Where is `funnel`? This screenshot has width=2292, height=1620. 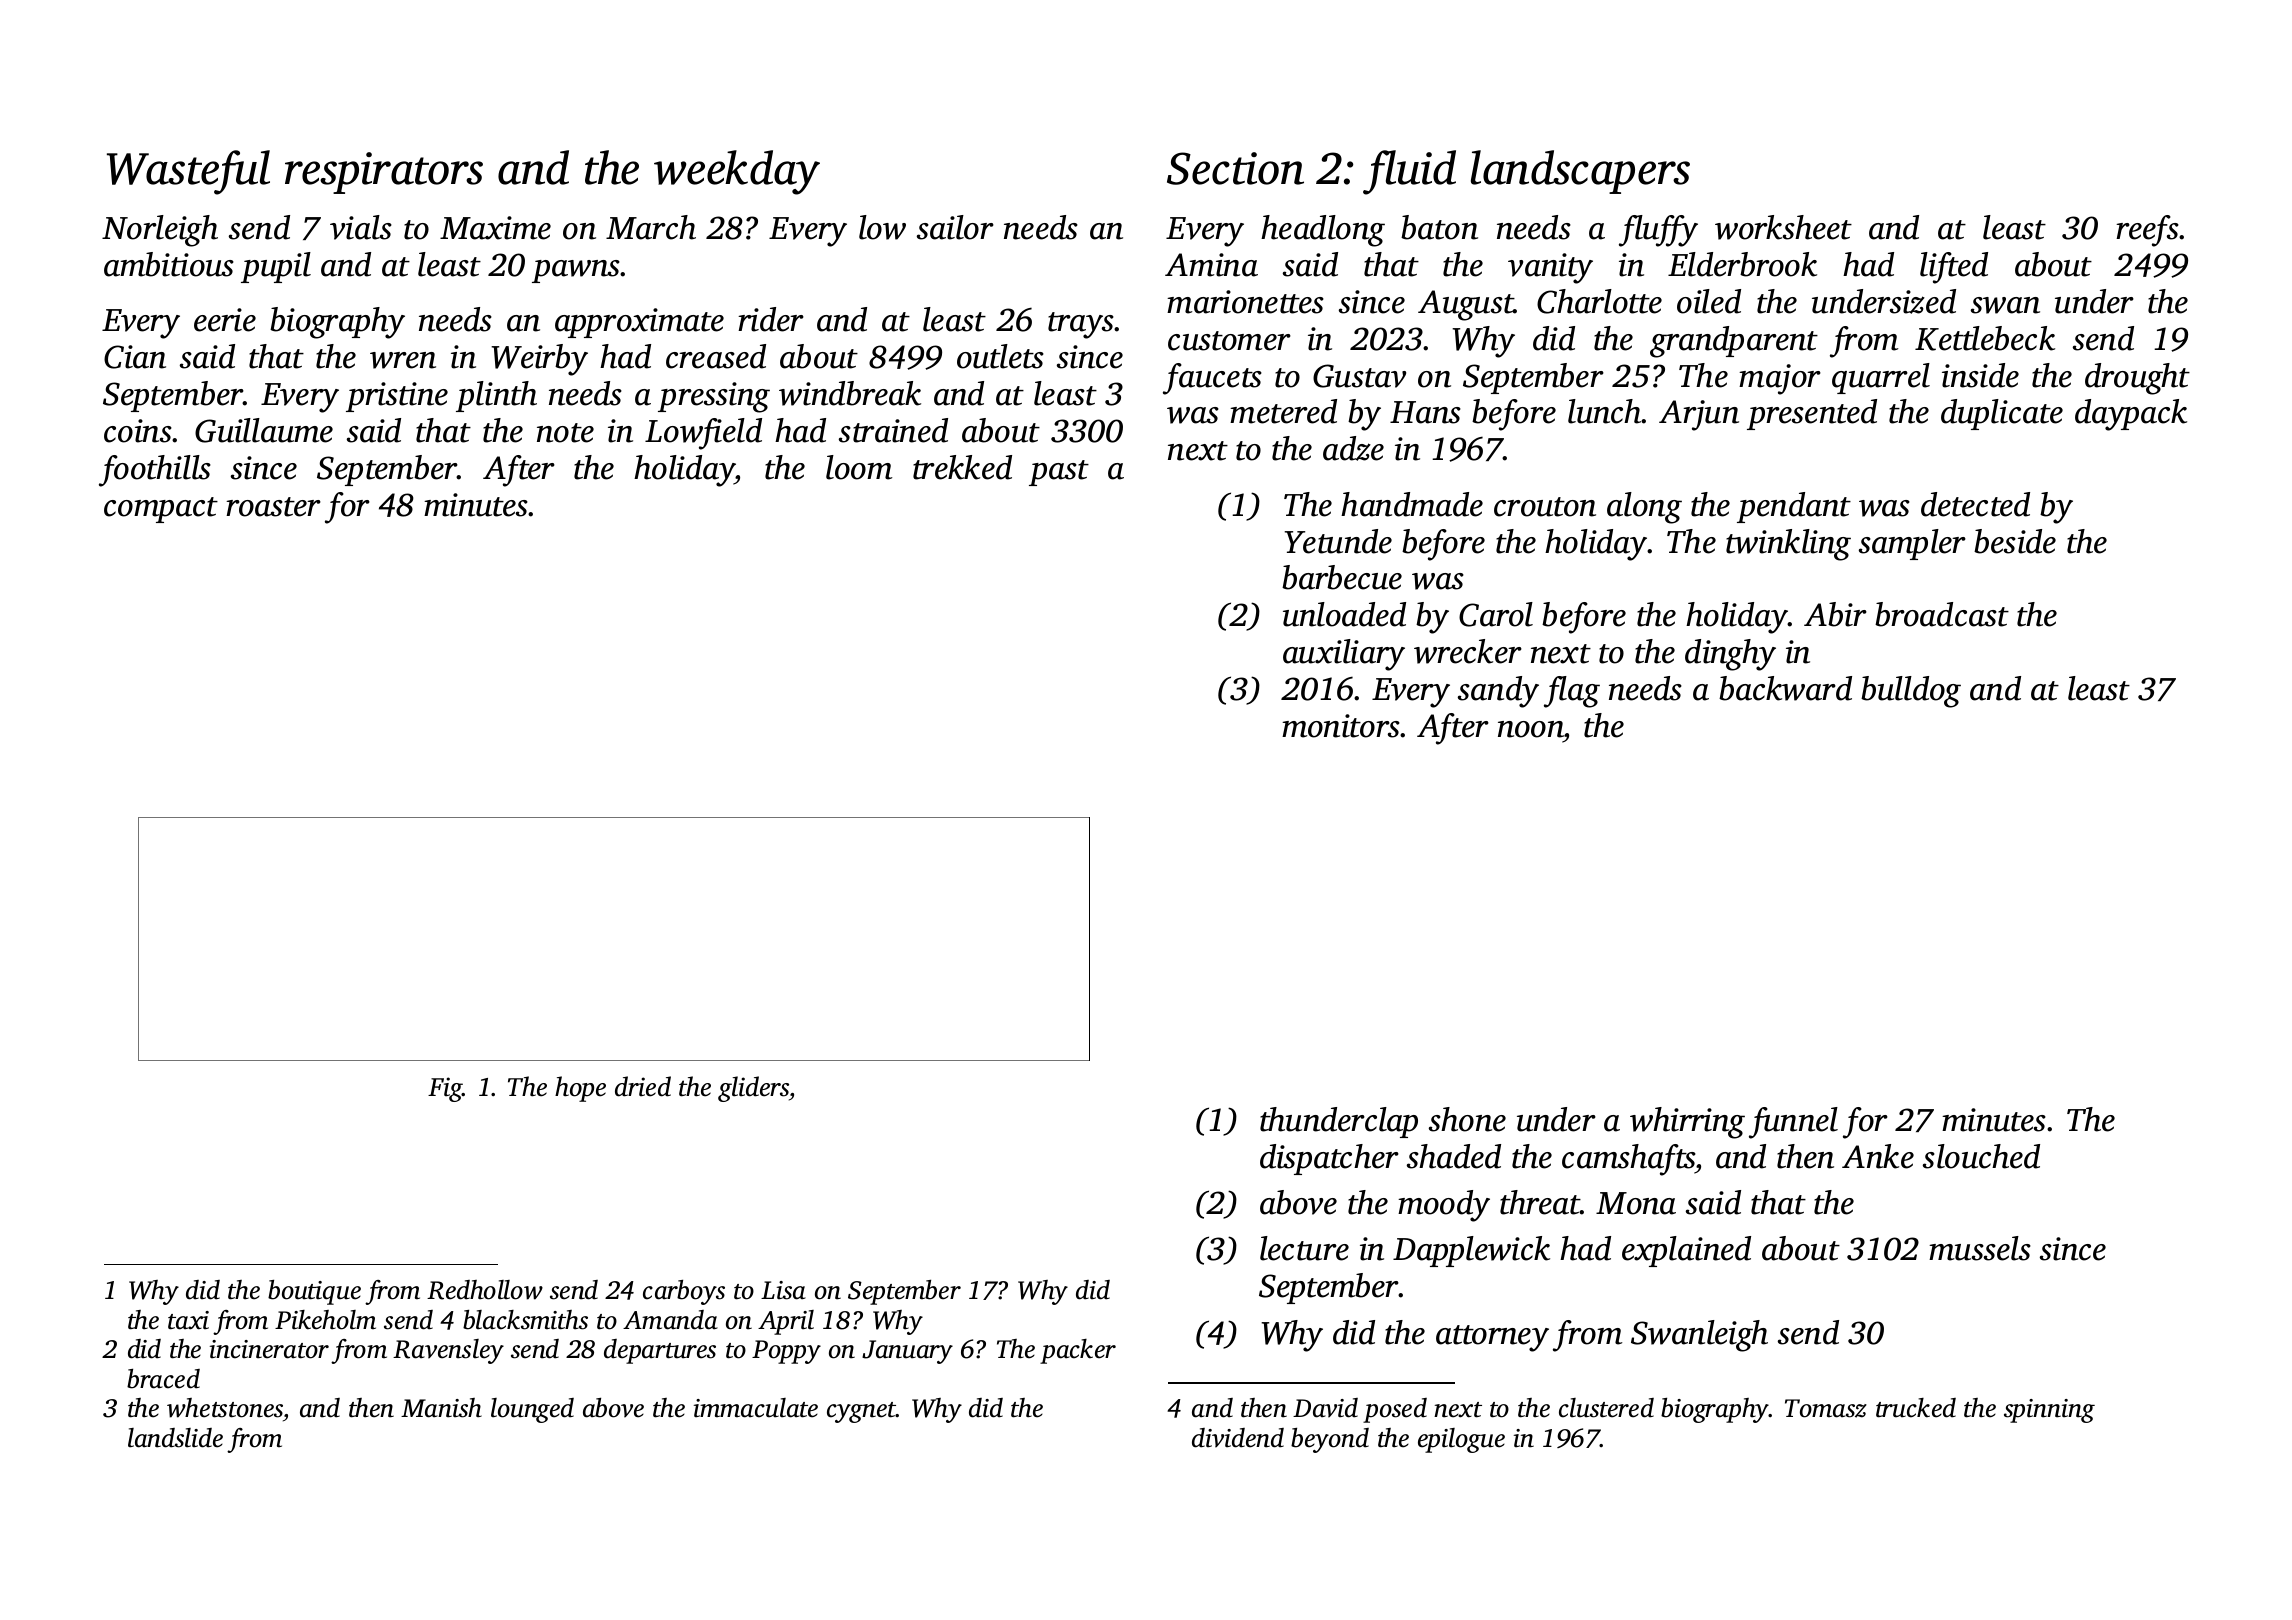 funnel is located at coordinates (1793, 1123).
